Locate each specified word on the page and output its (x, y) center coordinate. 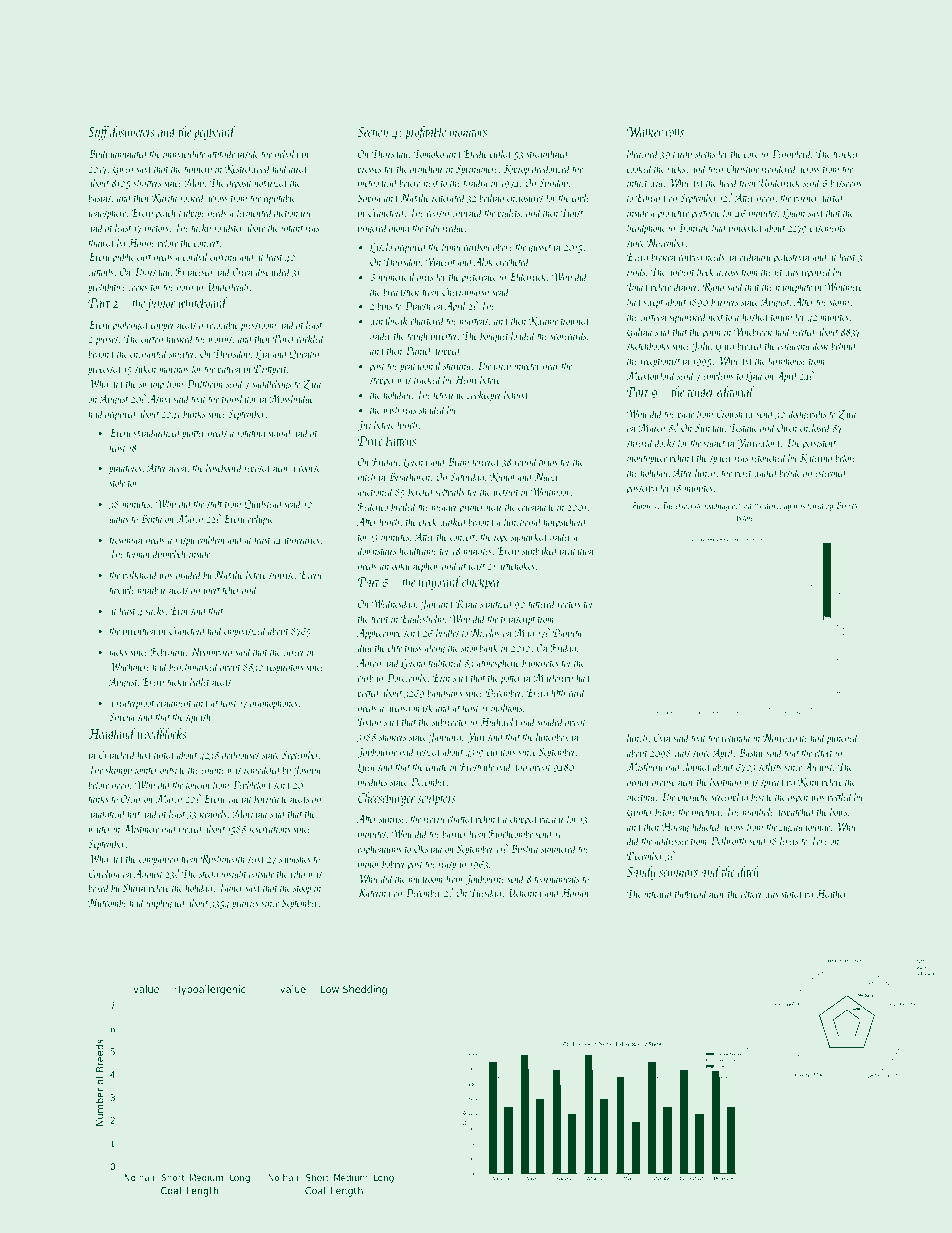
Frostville (477, 766)
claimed (696, 766)
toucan (198, 786)
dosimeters (132, 131)
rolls (675, 131)
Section (372, 132)
